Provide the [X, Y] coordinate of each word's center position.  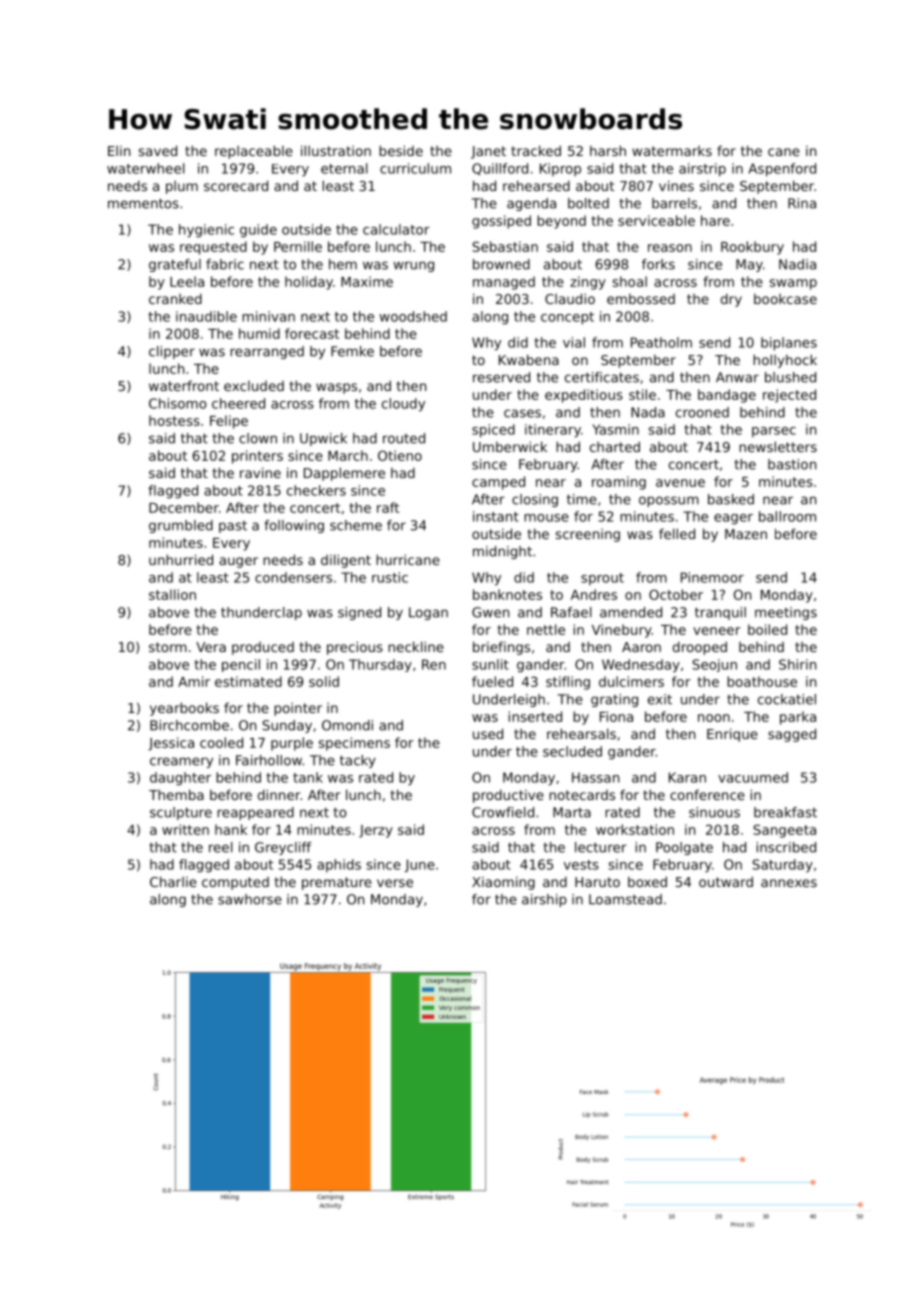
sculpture [181, 813]
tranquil [720, 613]
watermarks [672, 151]
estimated [248, 681]
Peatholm [661, 342]
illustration [336, 150]
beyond [561, 222]
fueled [492, 681]
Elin [119, 151]
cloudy [403, 405]
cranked [175, 298]
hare [715, 220]
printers [257, 457]
